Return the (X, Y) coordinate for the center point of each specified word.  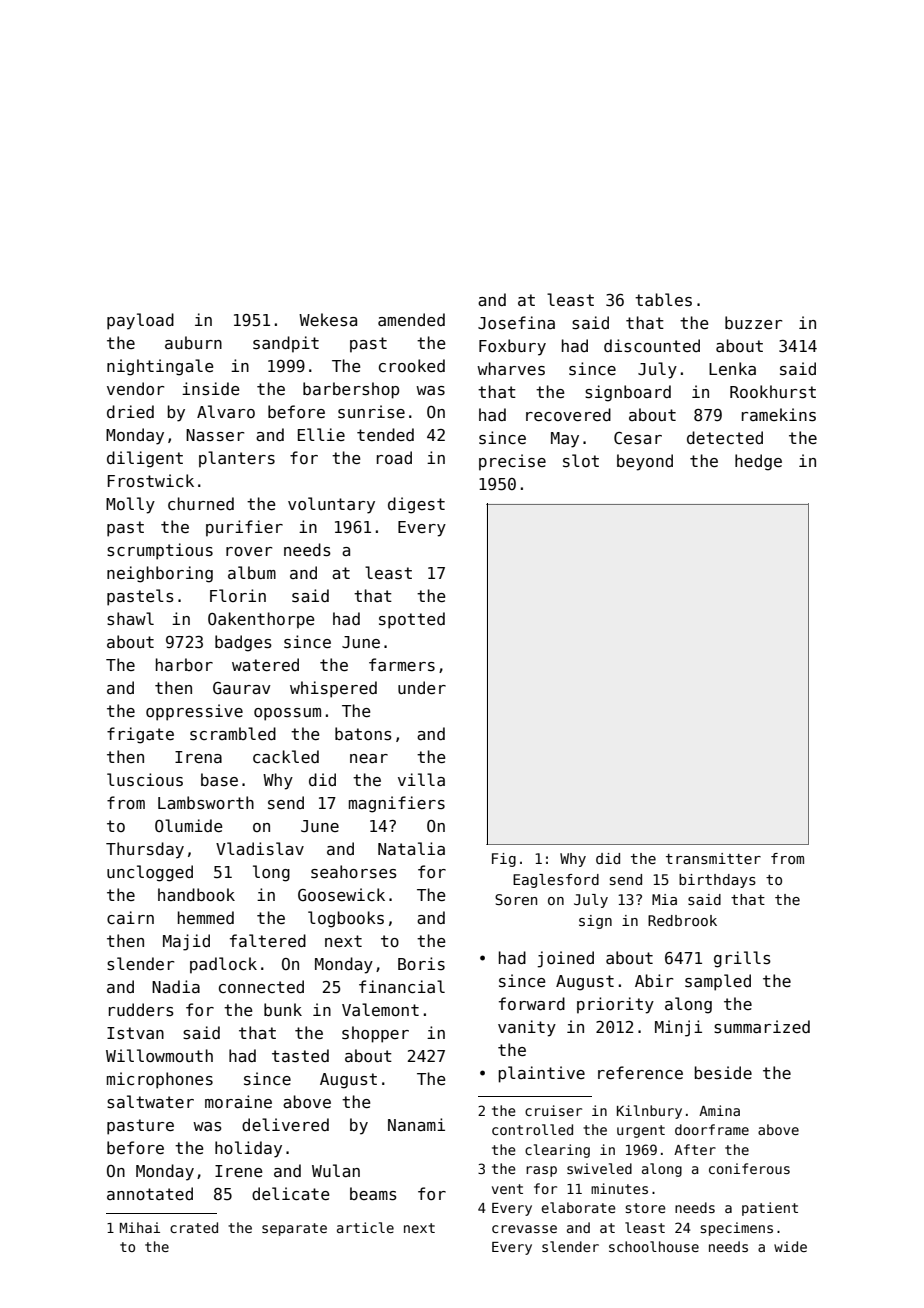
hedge (758, 462)
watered (265, 664)
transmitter (713, 858)
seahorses (354, 872)
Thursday (145, 850)
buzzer (753, 322)
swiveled (599, 1168)
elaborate (579, 1207)
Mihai (140, 1227)
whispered (333, 689)
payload (140, 321)
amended (411, 319)
